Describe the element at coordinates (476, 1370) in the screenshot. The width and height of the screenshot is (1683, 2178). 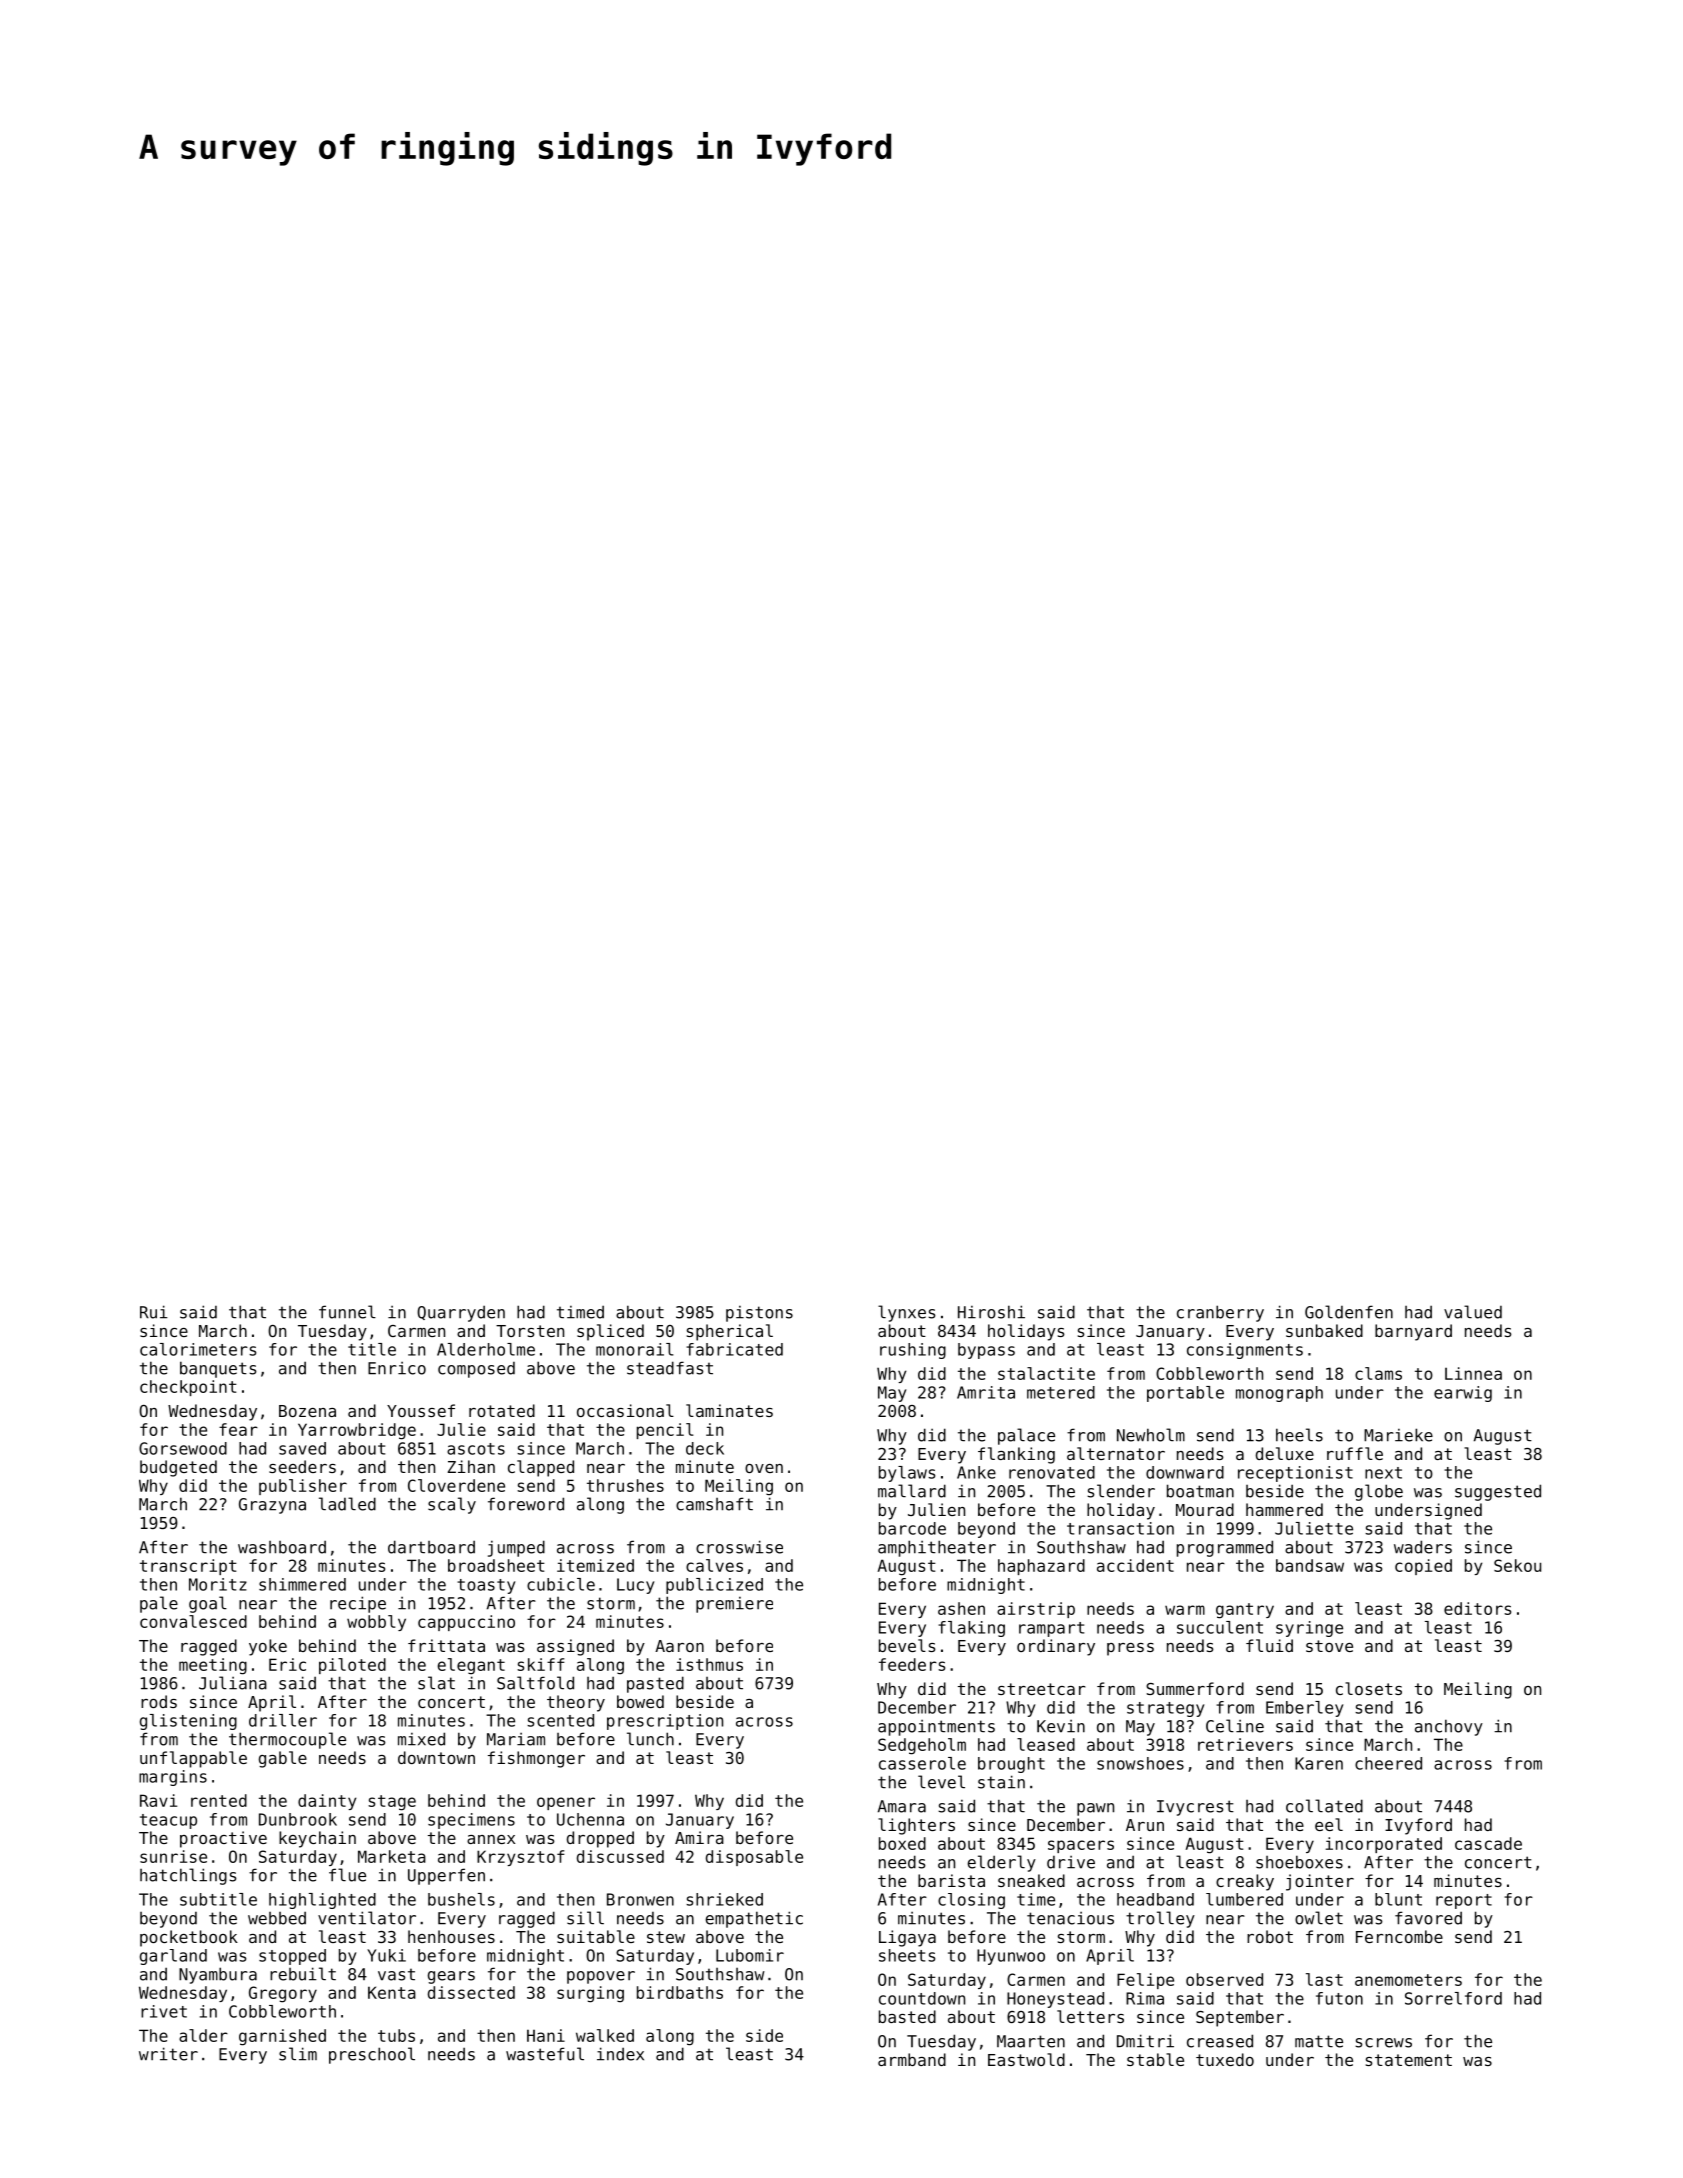
I see `composed` at that location.
